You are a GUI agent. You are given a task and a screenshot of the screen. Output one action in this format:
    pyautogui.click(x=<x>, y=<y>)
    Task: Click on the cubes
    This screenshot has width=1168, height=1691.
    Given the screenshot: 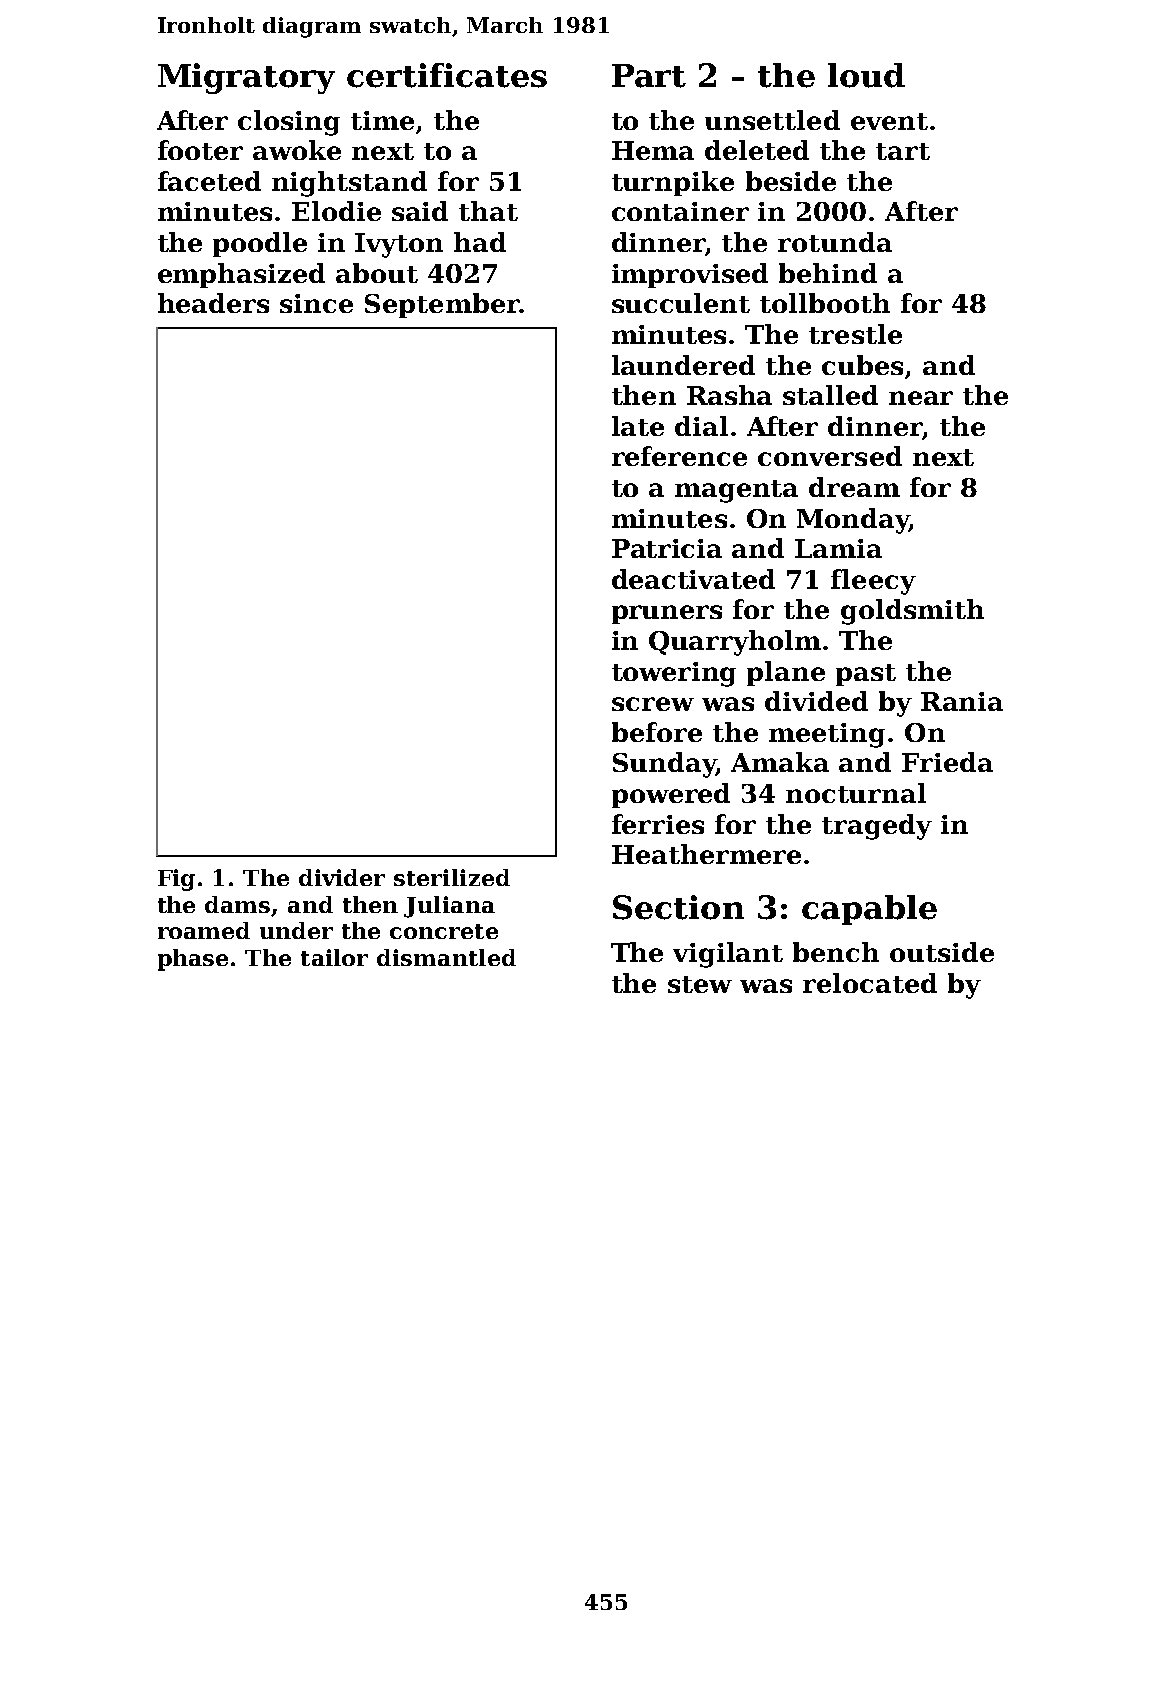 What is the action you would take?
    pyautogui.click(x=862, y=365)
